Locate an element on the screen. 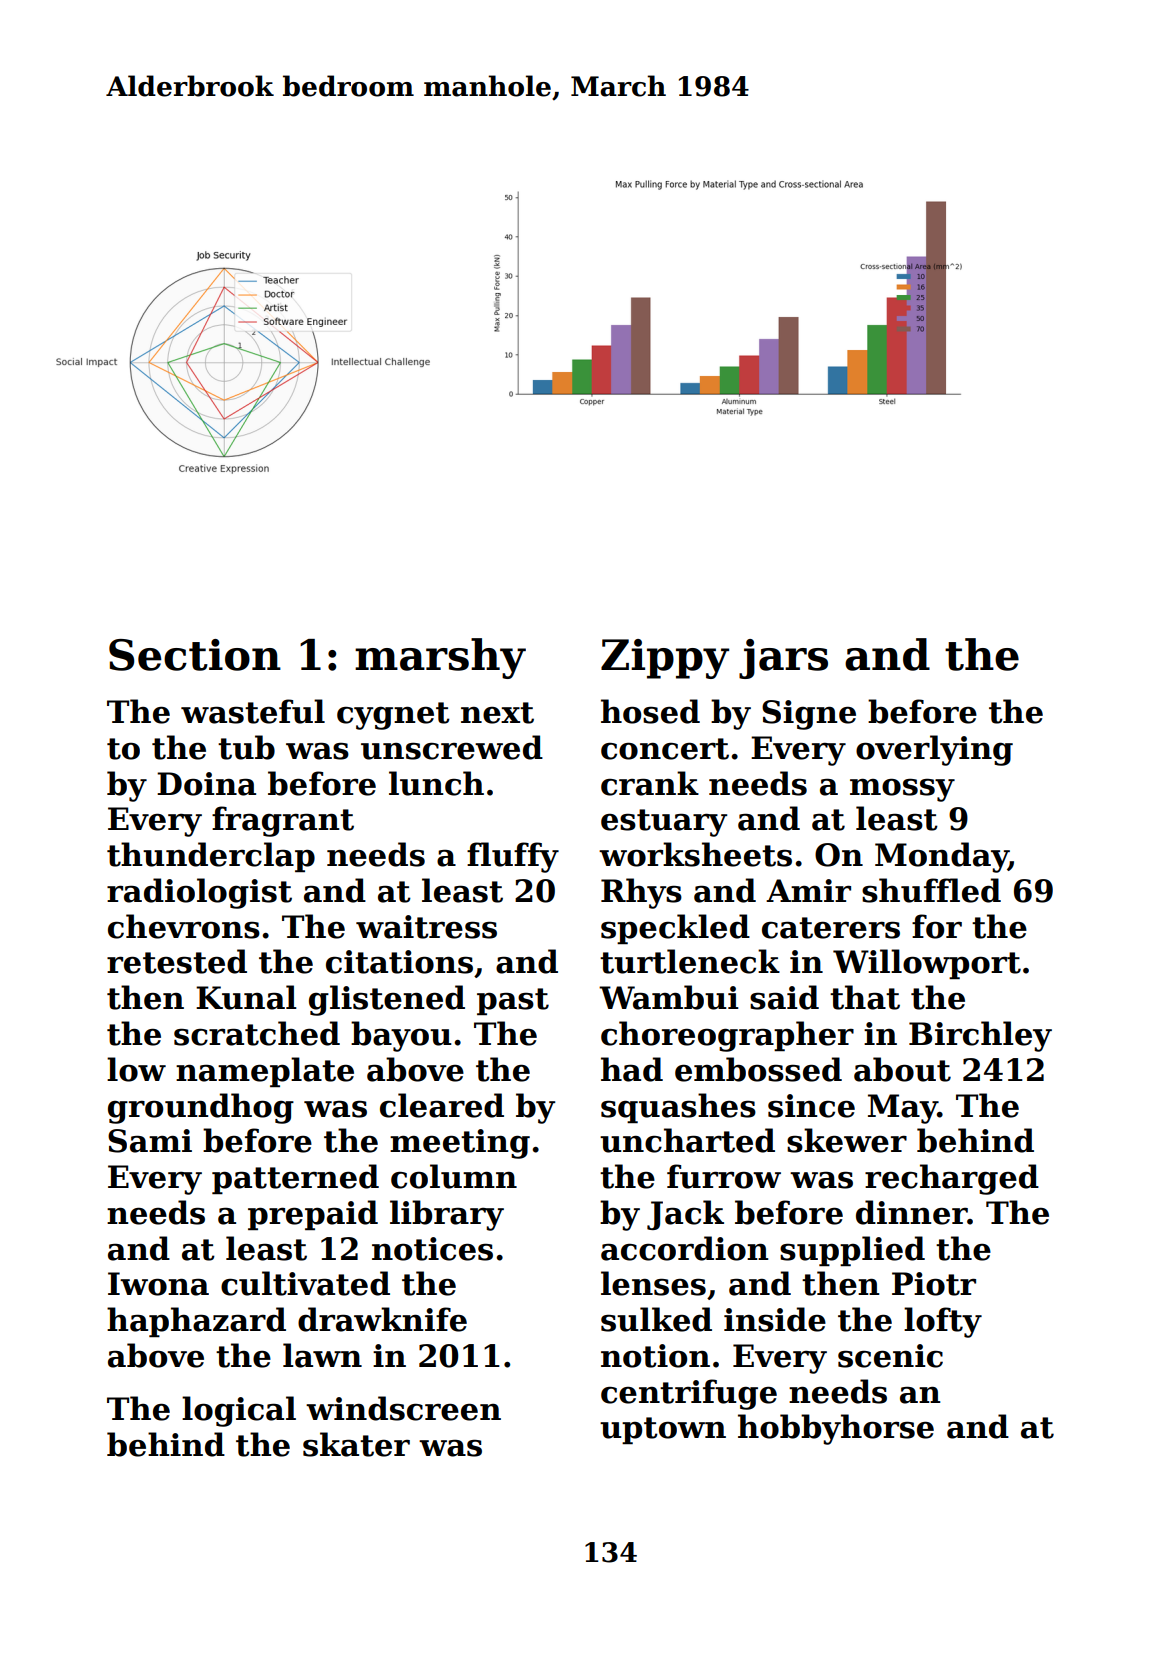  logical is located at coordinates (239, 1411).
